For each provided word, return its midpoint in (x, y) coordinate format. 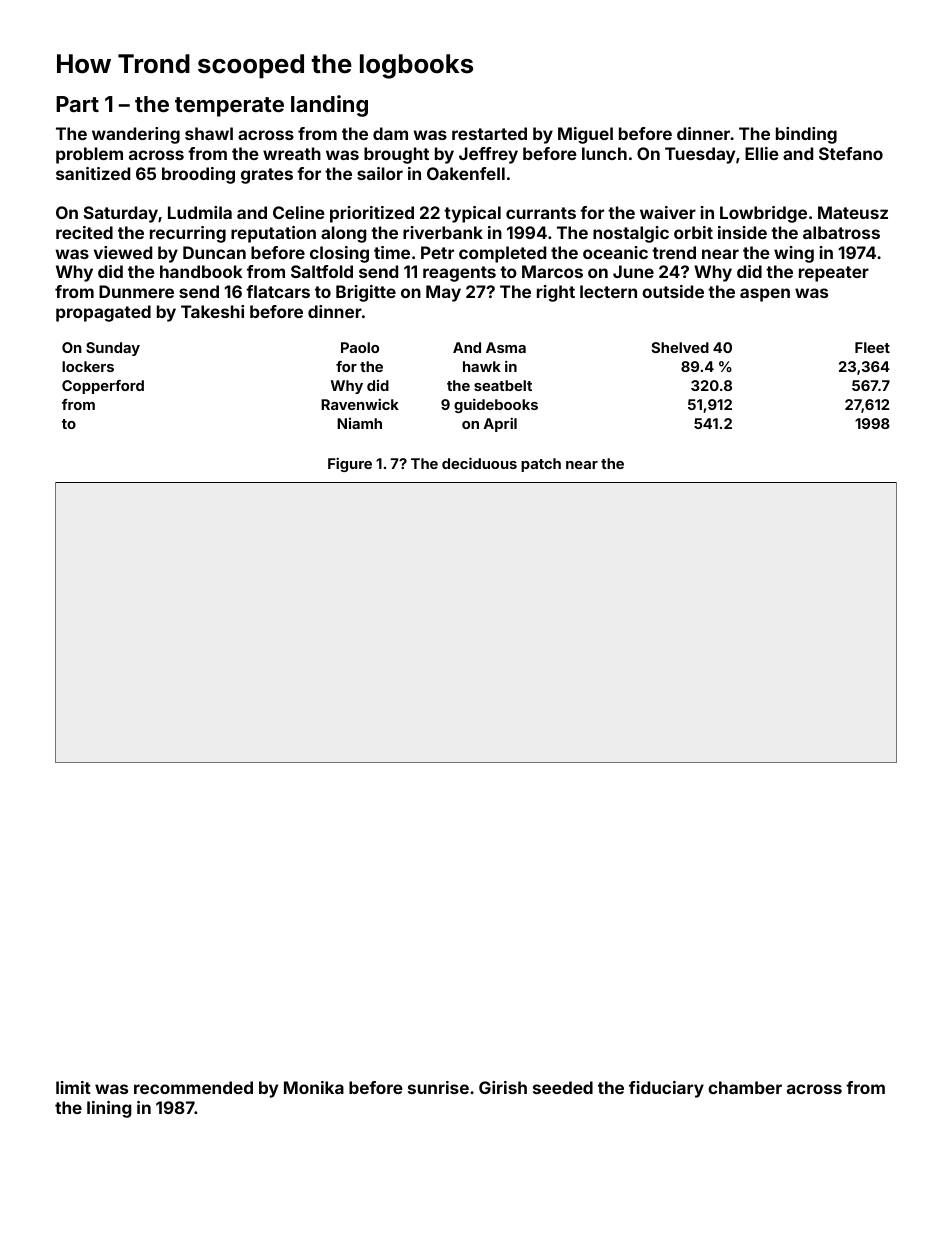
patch (541, 465)
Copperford (103, 387)
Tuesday (700, 155)
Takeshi (212, 311)
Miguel (585, 135)
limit (73, 1087)
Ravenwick (360, 404)
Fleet (872, 347)
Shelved (680, 347)
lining (109, 1109)
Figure (350, 464)
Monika (314, 1087)
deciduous (479, 463)
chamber (745, 1087)
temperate (229, 107)
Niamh (359, 423)
